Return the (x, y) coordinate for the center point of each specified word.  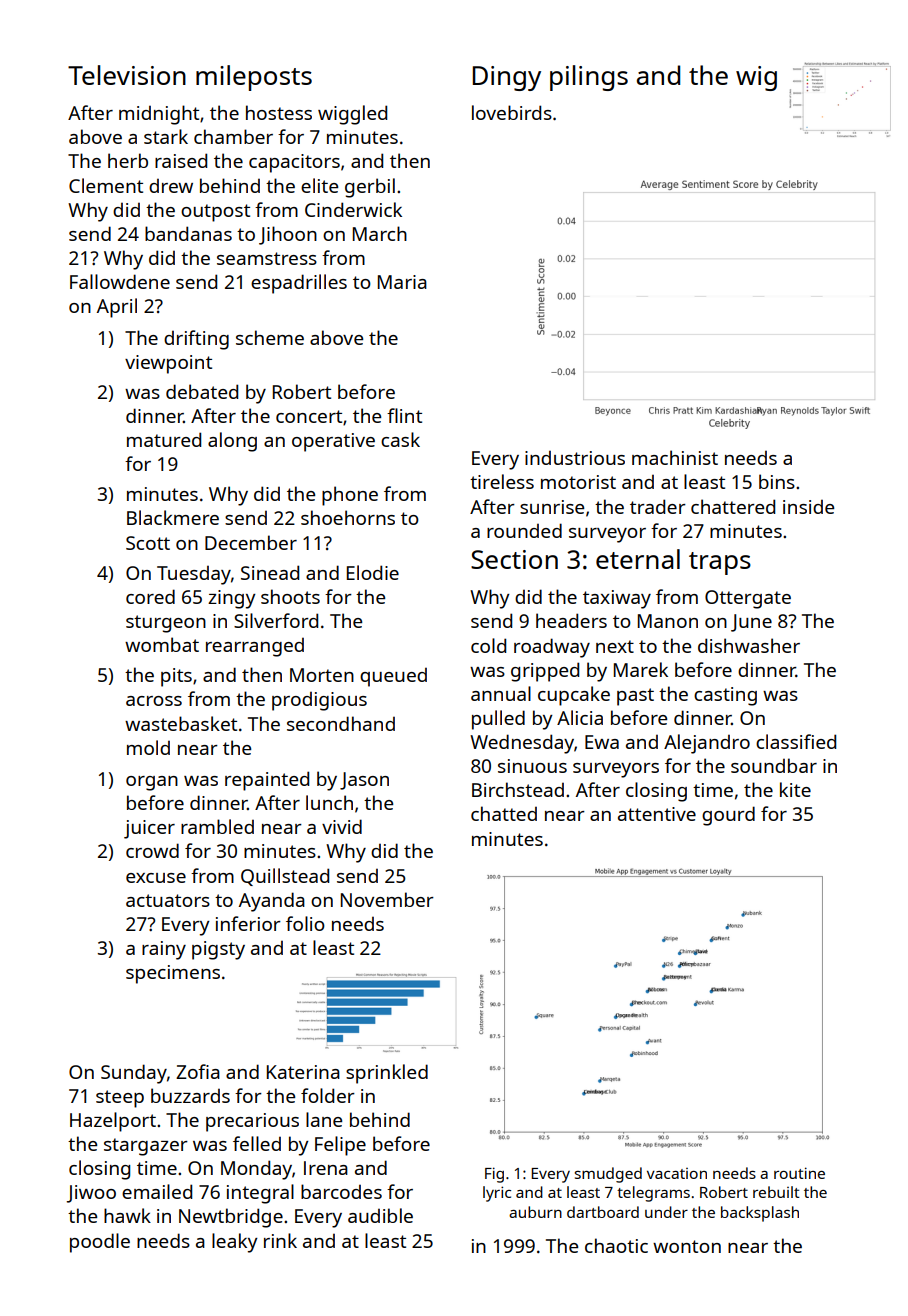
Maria (402, 282)
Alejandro (707, 744)
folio (305, 923)
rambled (217, 826)
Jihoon (288, 235)
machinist (675, 457)
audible (380, 1215)
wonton (687, 1246)
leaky (235, 1243)
